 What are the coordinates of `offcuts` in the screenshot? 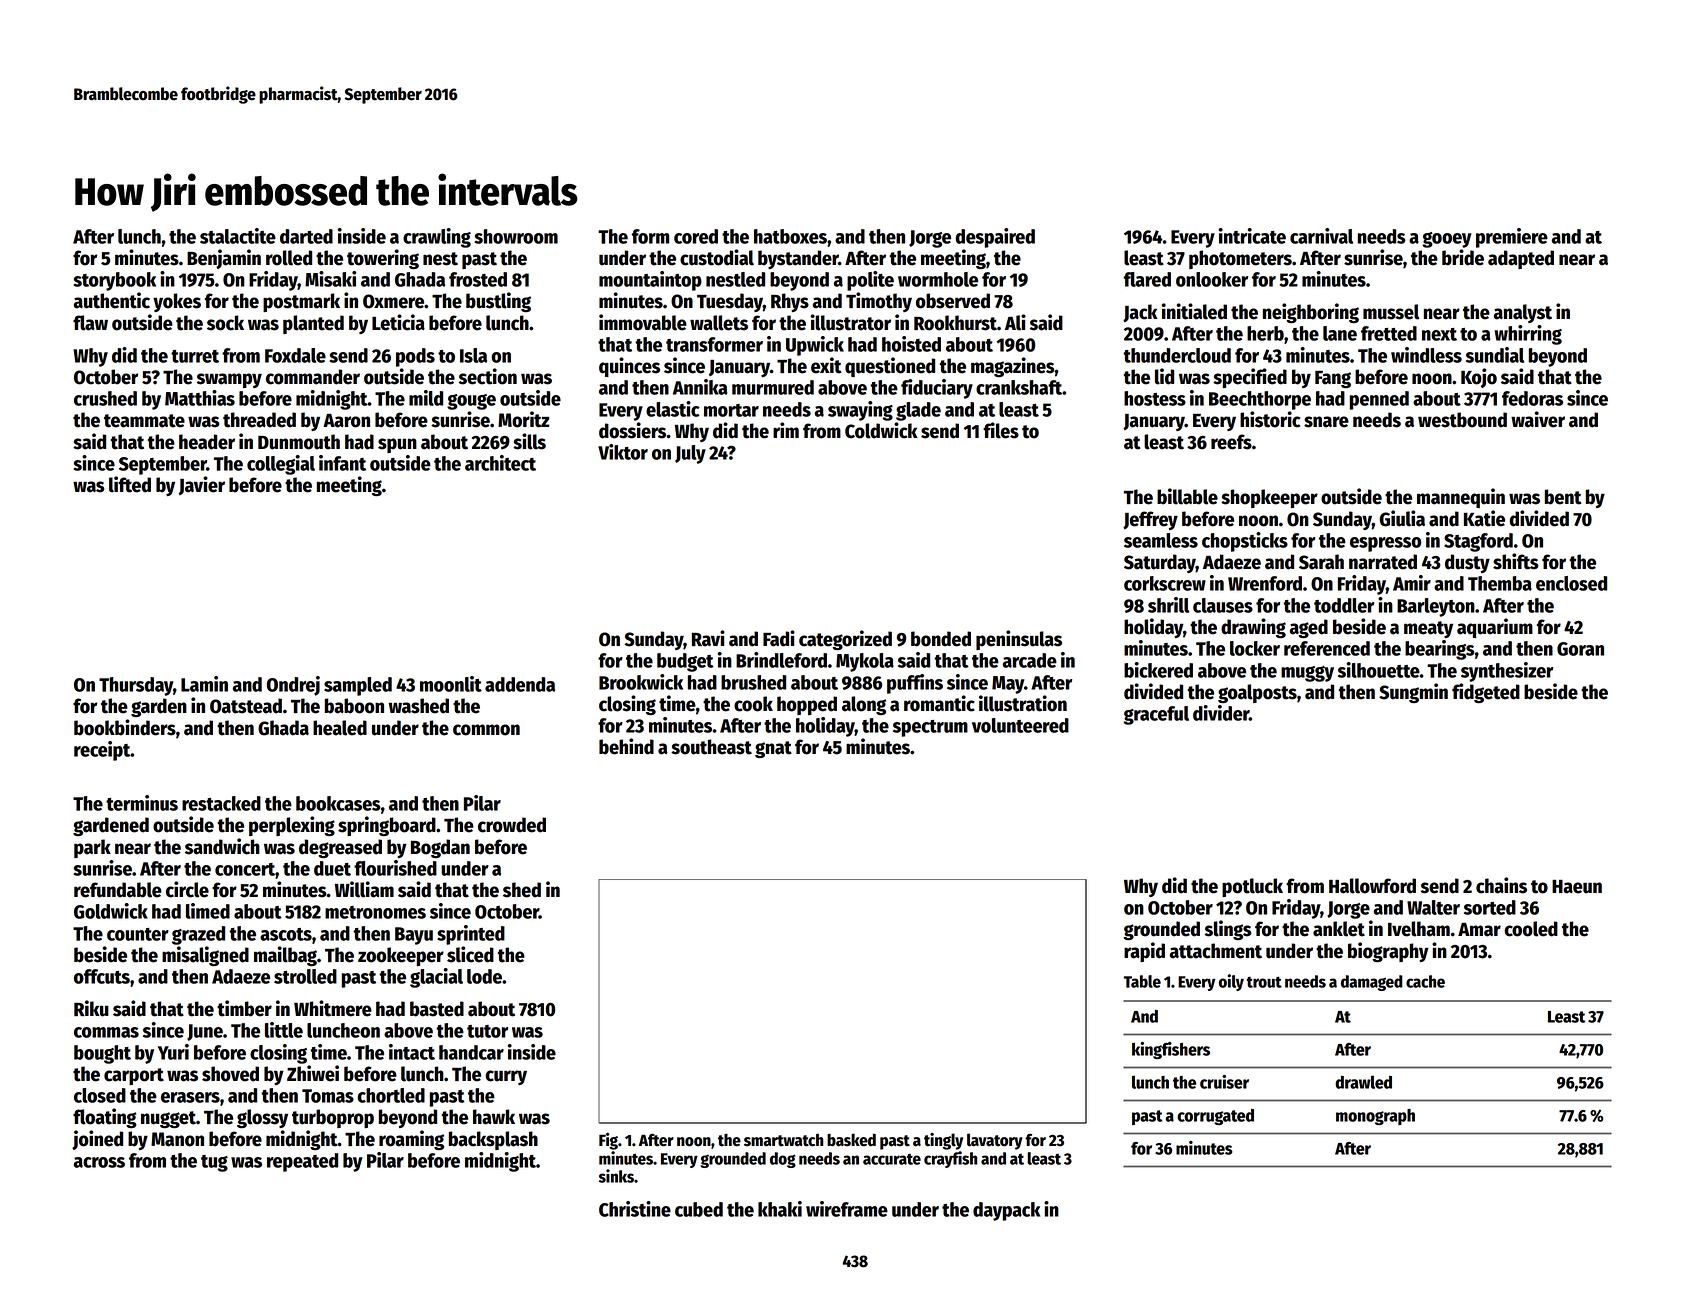 It's located at (102, 976).
